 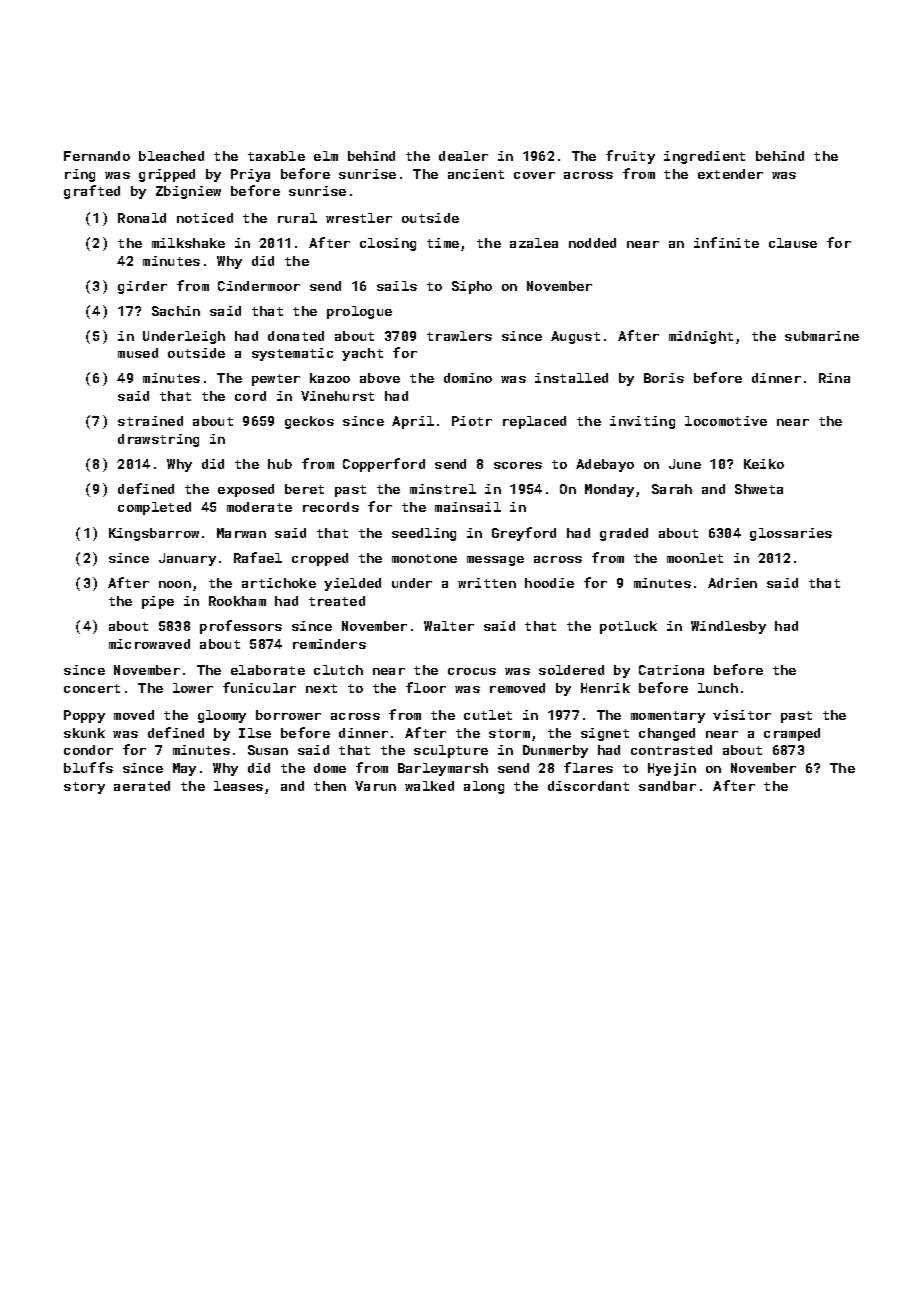 I want to click on potluck, so click(x=628, y=627).
